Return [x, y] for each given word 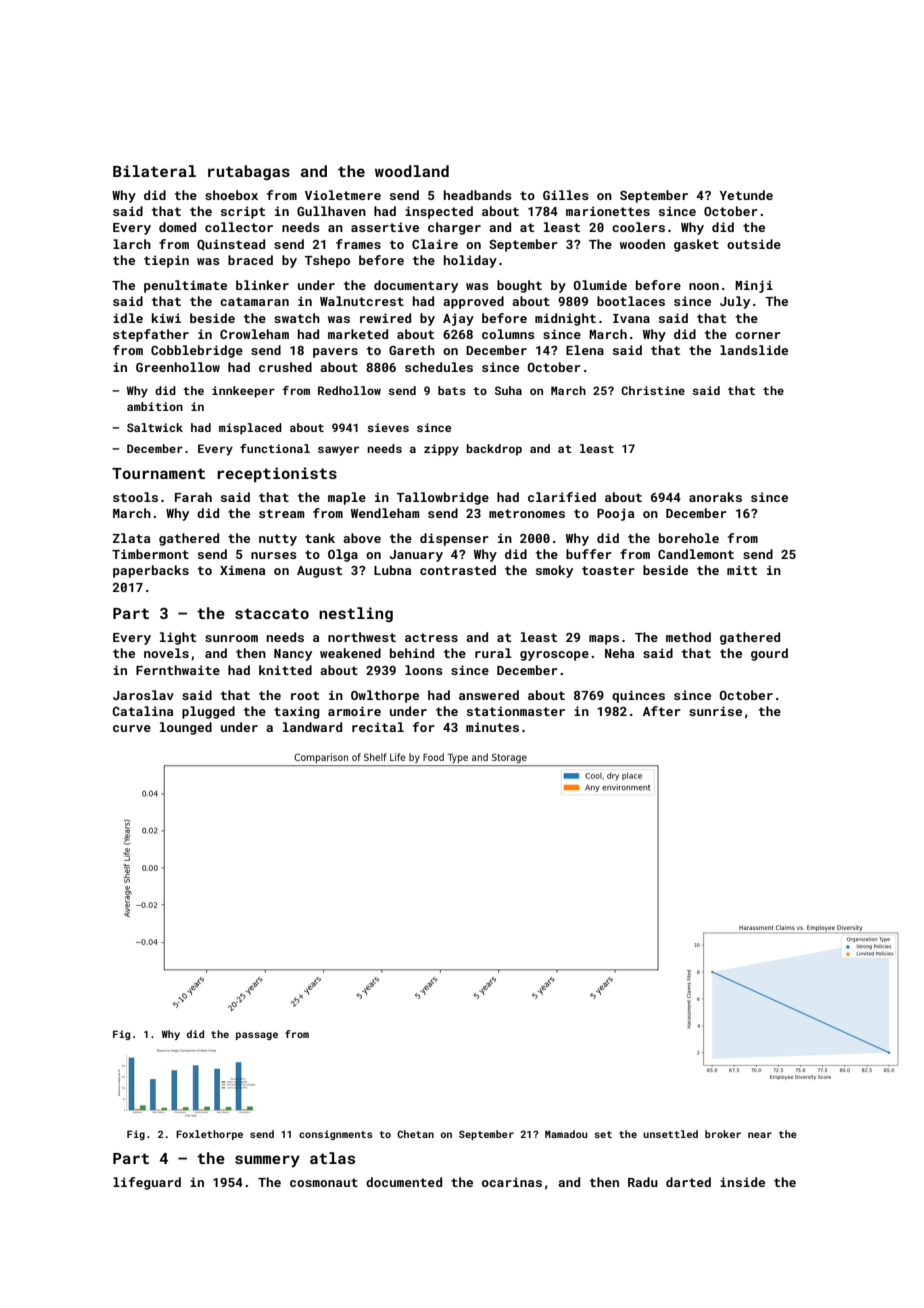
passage [257, 1036]
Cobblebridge [197, 351]
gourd [769, 654]
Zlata [131, 538]
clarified [562, 497]
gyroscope [554, 656]
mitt [742, 570]
